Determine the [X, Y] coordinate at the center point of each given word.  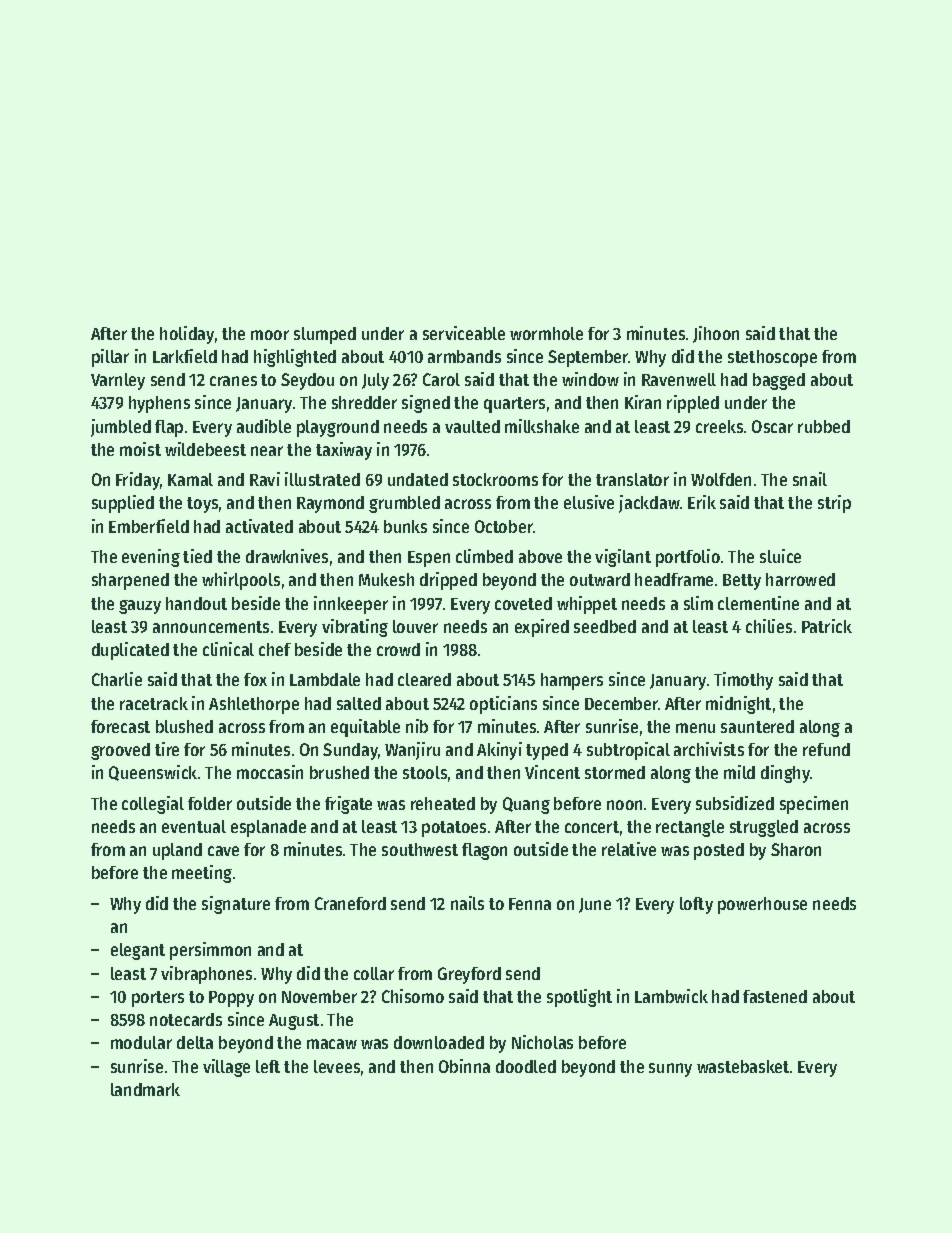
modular [141, 1042]
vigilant [623, 558]
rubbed [824, 426]
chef [275, 649]
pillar [110, 358]
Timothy [743, 681]
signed [426, 404]
